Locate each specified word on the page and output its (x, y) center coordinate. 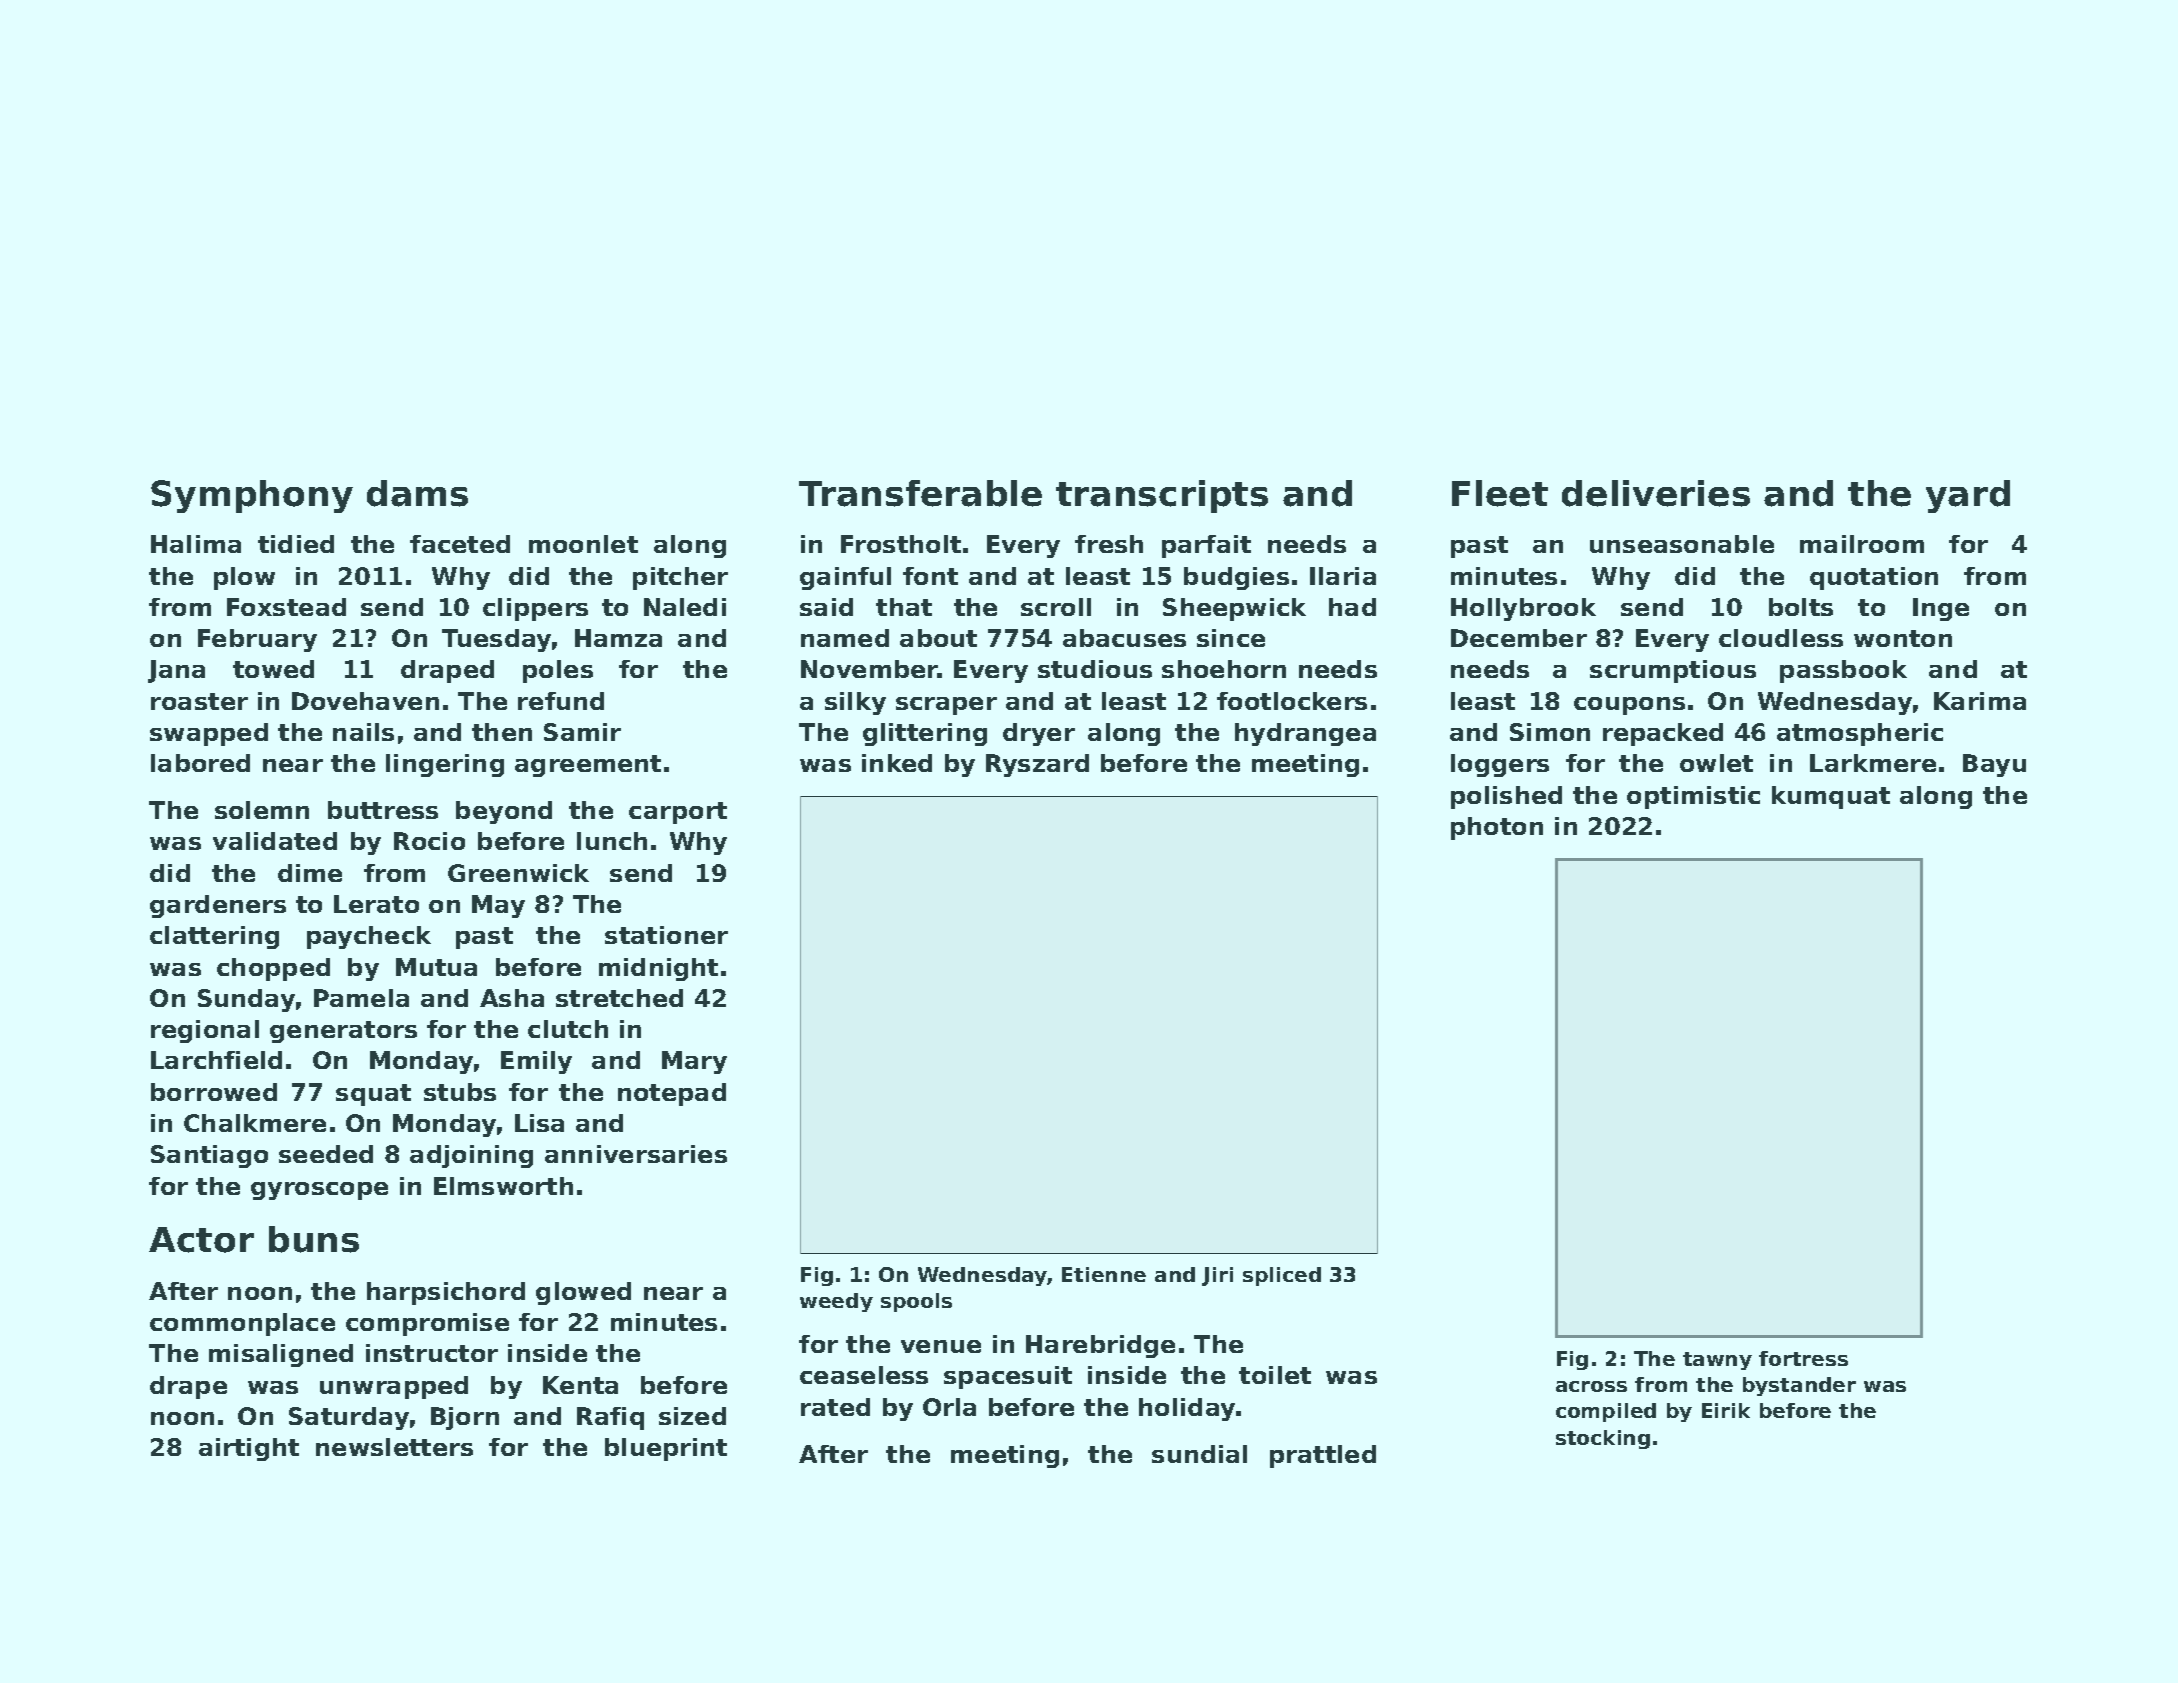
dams (417, 493)
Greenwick (518, 873)
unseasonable (1682, 544)
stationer (666, 935)
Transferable (920, 493)
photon (1497, 828)
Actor (201, 1240)
